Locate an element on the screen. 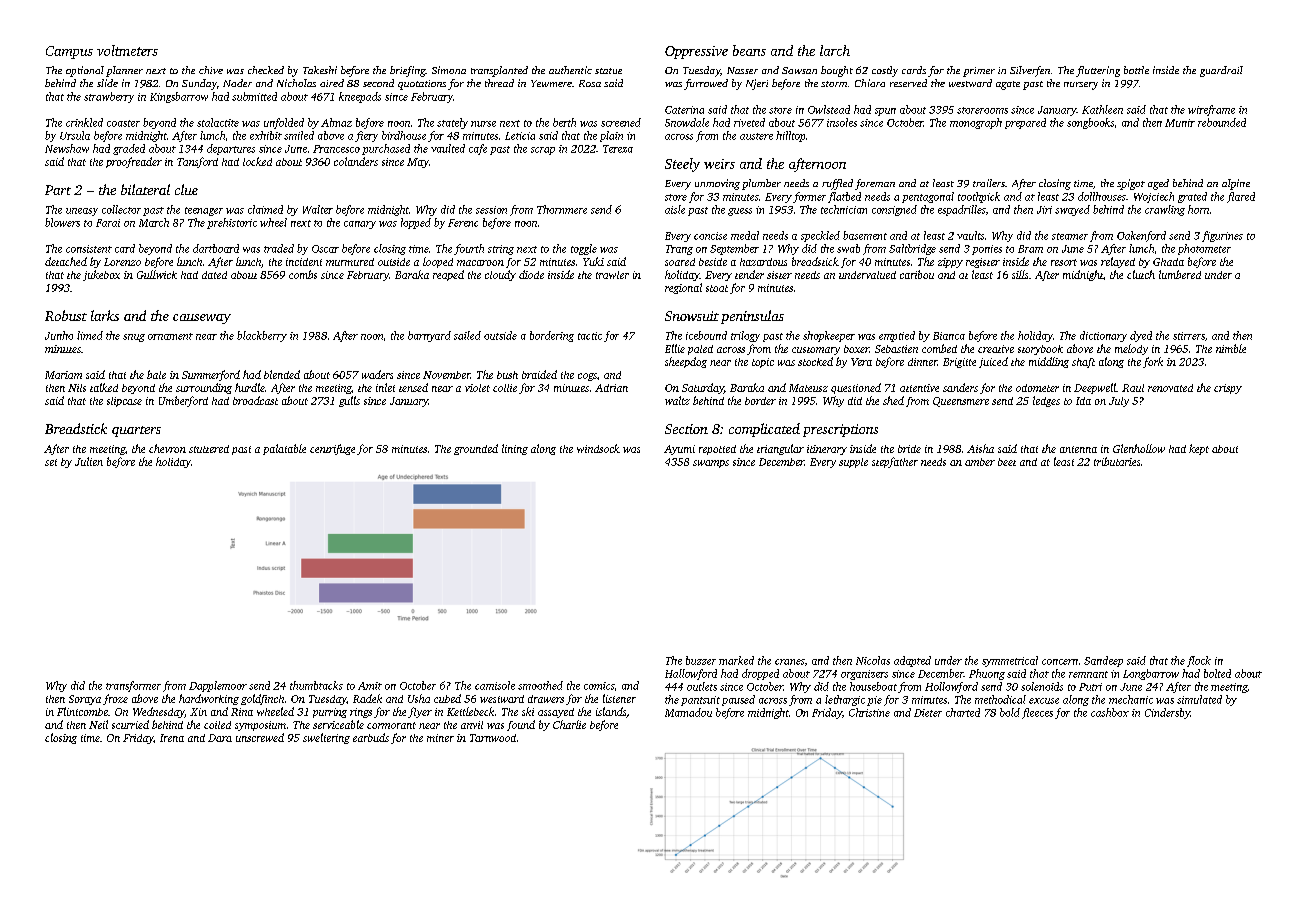 Image resolution: width=1308 pixels, height=924 pixels. Adrian is located at coordinates (611, 388).
